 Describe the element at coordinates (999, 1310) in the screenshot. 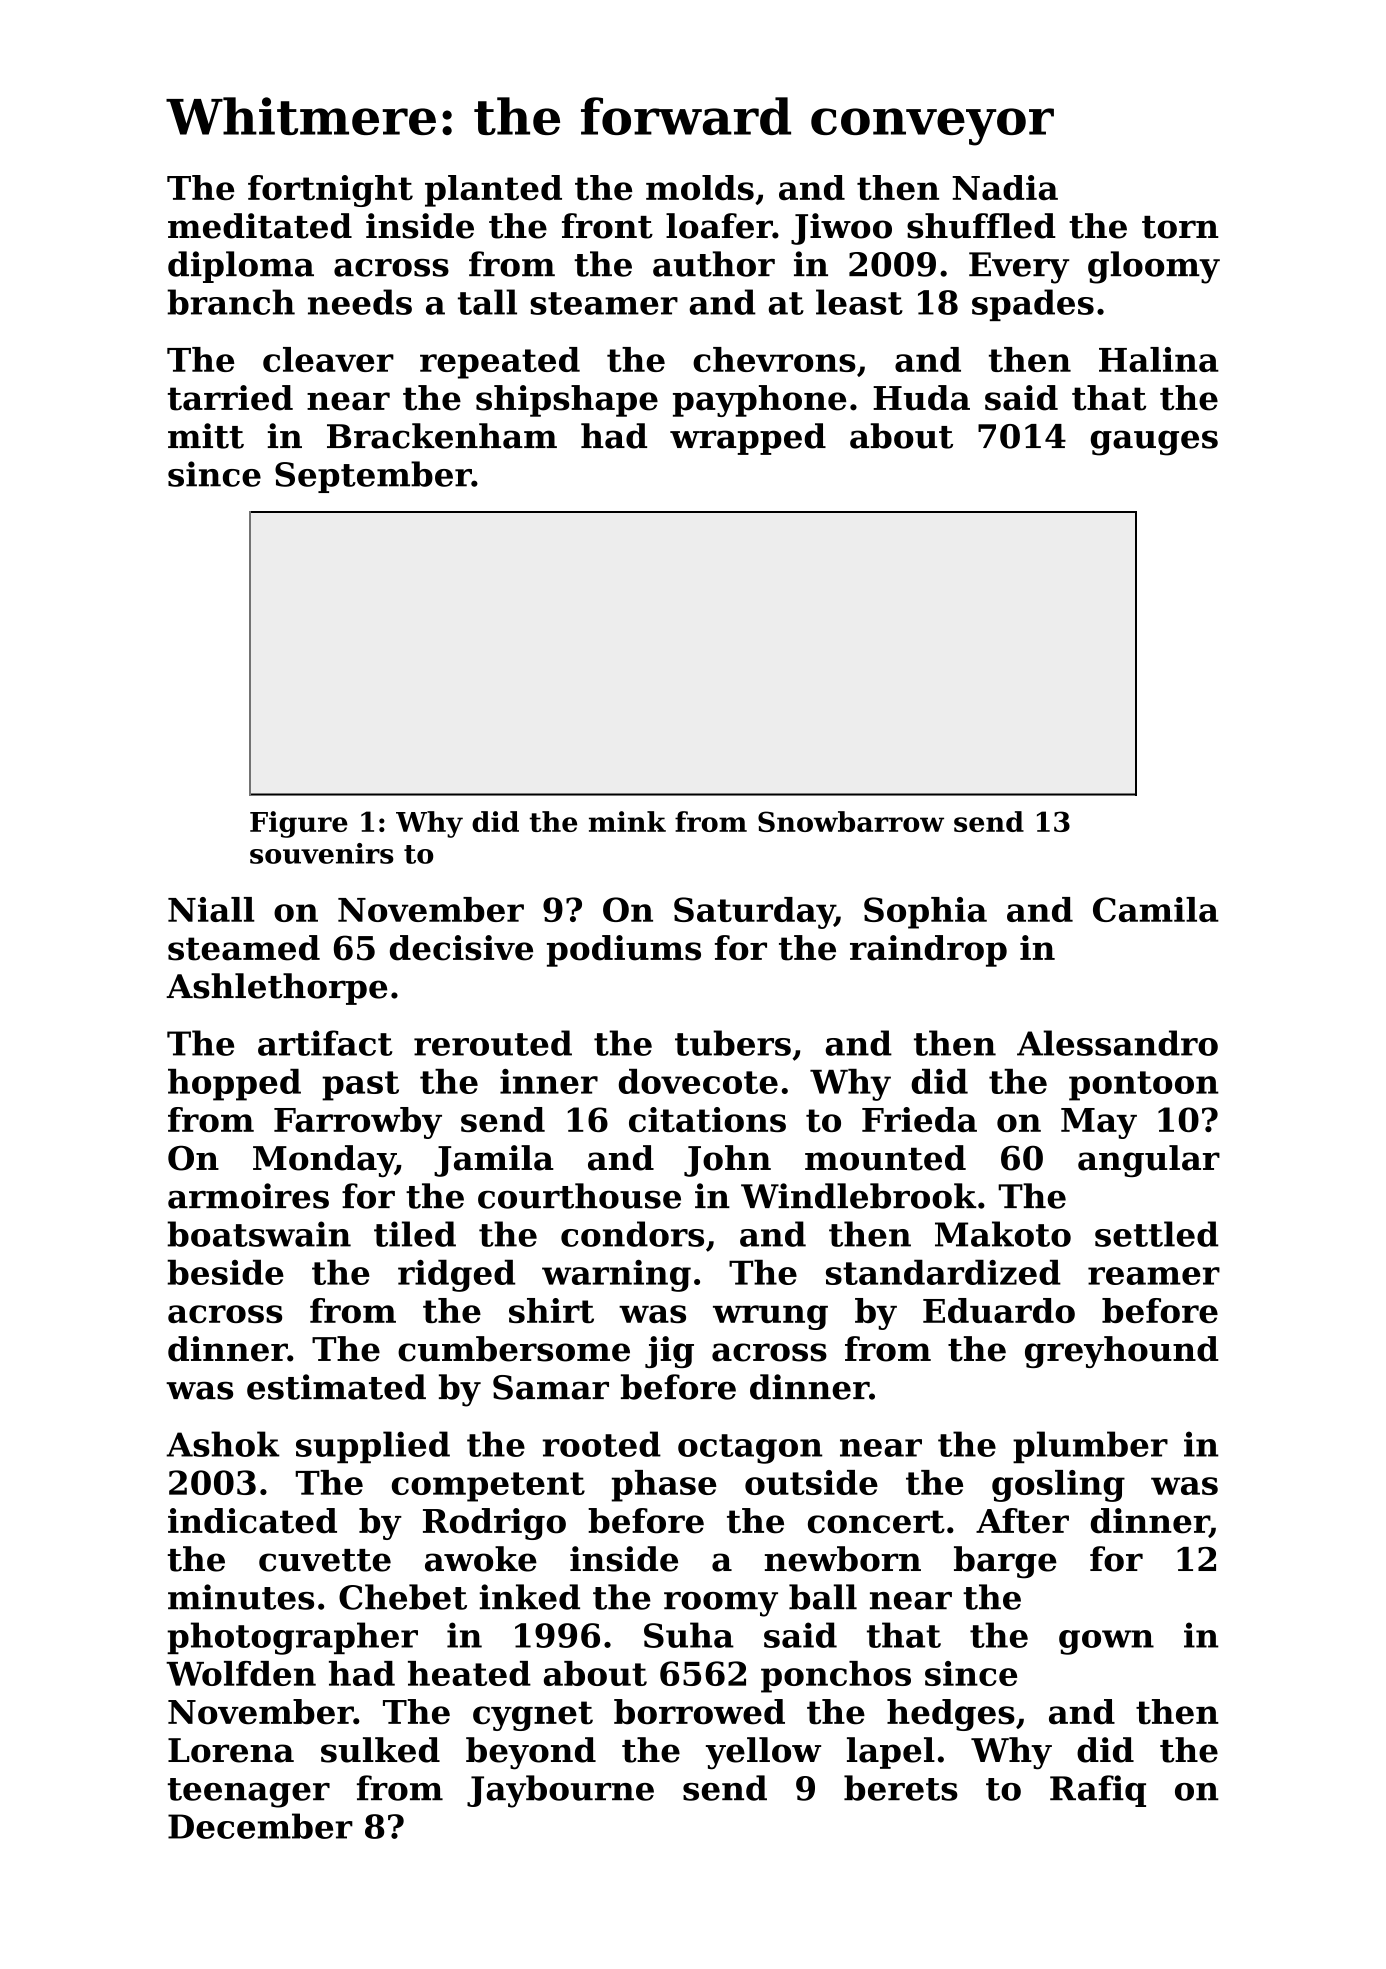

I see `Eduardo` at that location.
